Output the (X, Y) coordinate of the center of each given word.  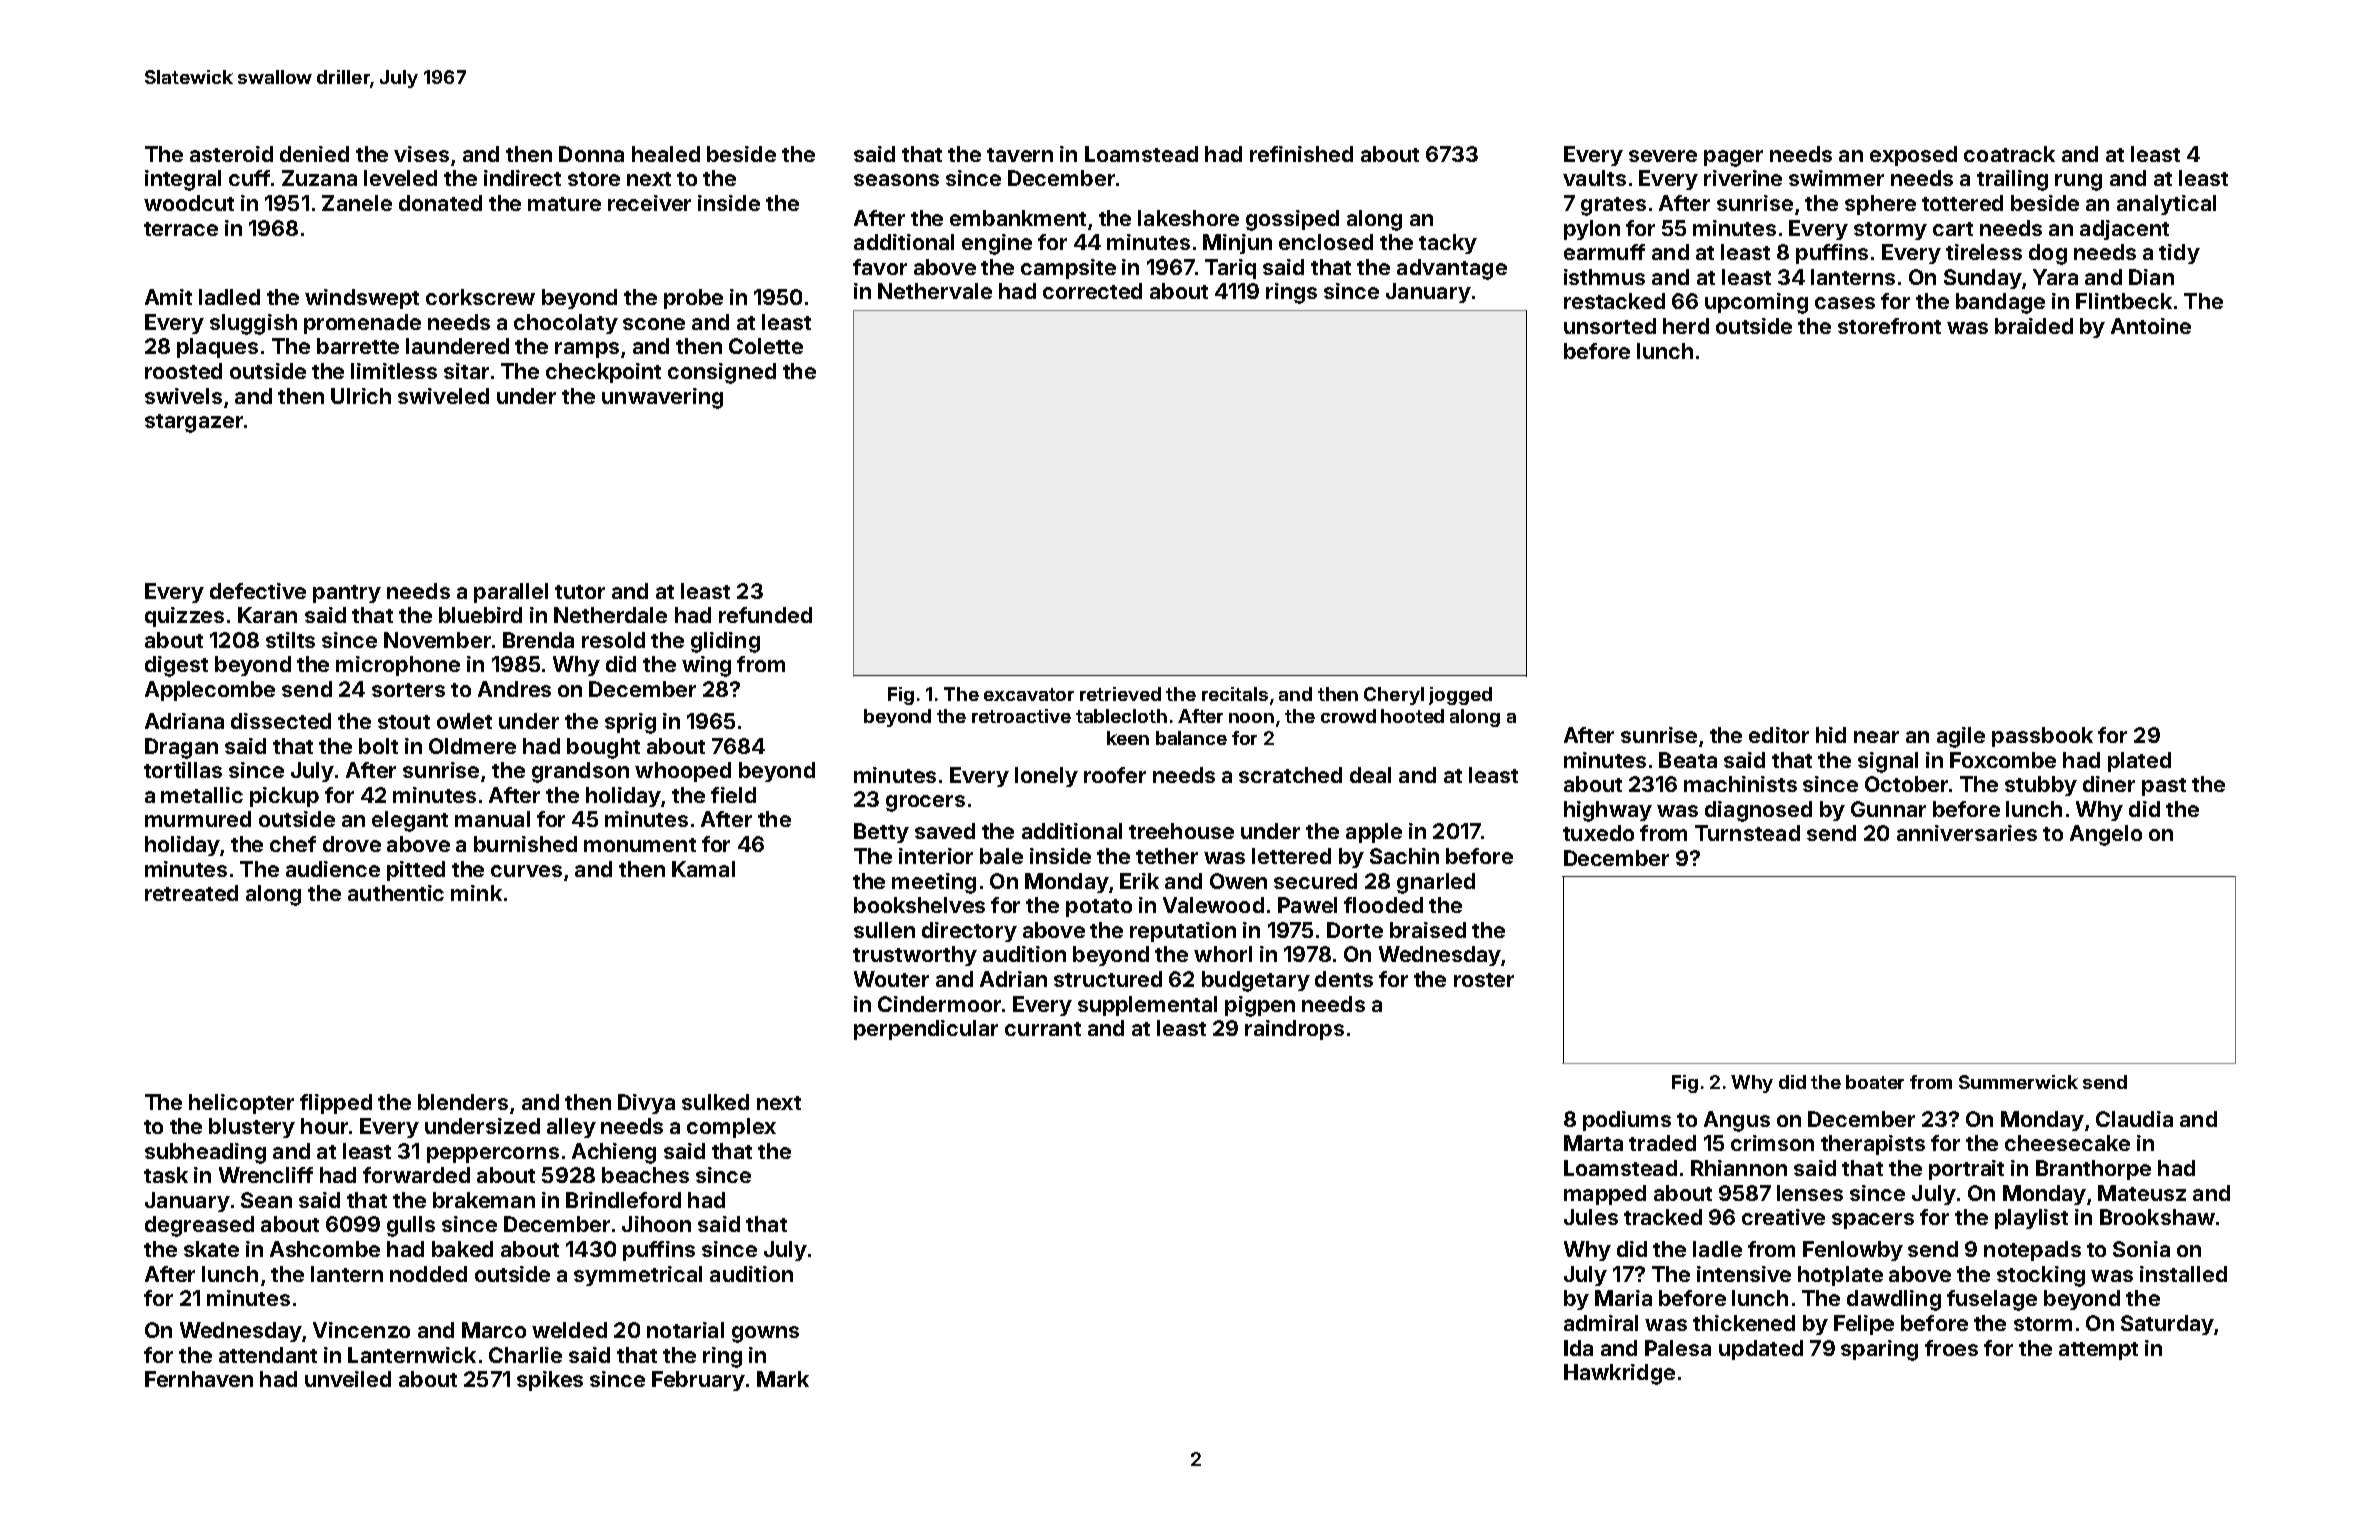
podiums (1627, 1121)
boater (1875, 1082)
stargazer (194, 423)
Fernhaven (199, 1379)
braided (2034, 326)
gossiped (1292, 220)
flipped (336, 1104)
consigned (722, 373)
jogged (1460, 696)
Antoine (2151, 326)
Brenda (538, 640)
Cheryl (1394, 696)
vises (421, 154)
